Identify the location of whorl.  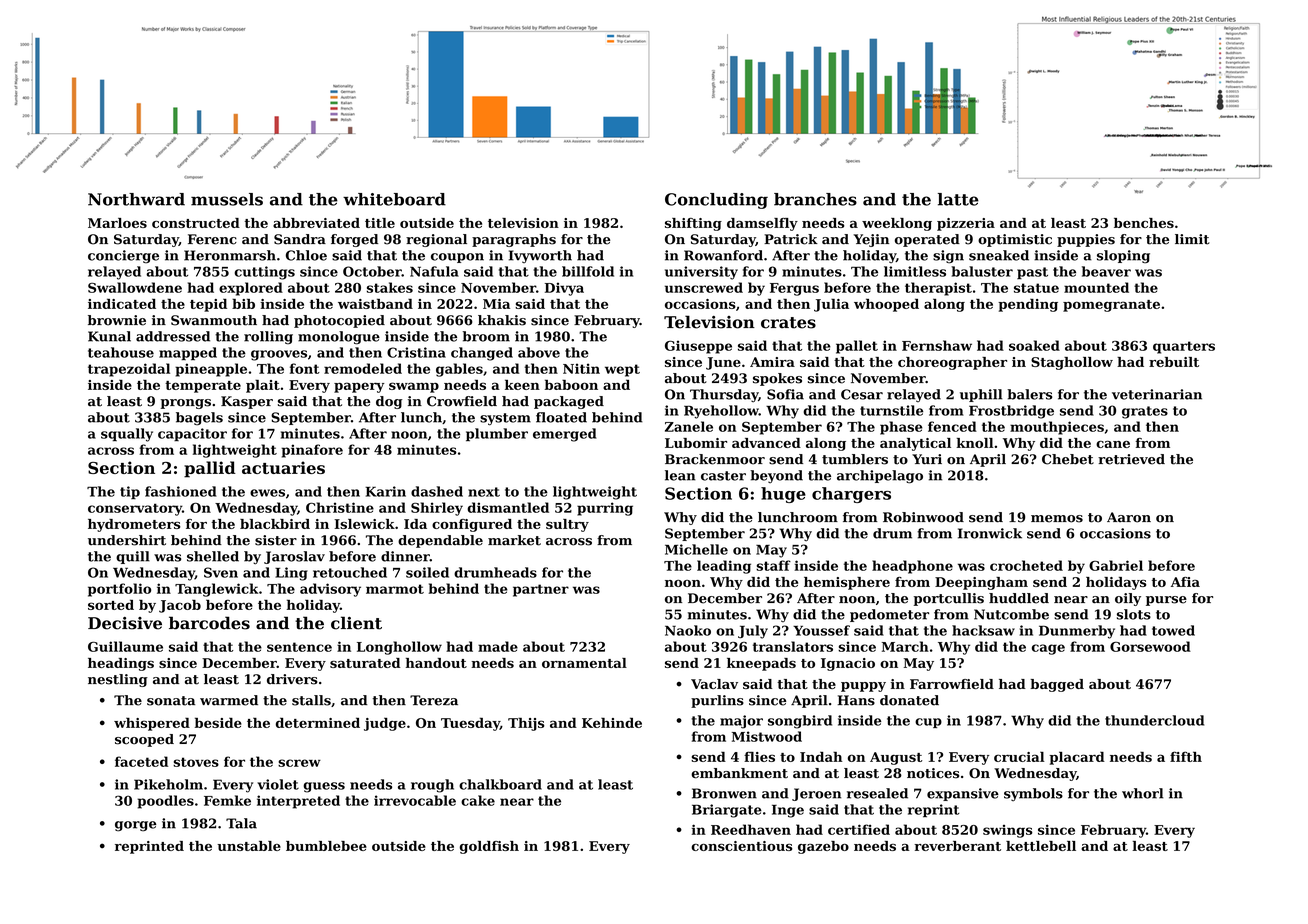
(1142, 793).
